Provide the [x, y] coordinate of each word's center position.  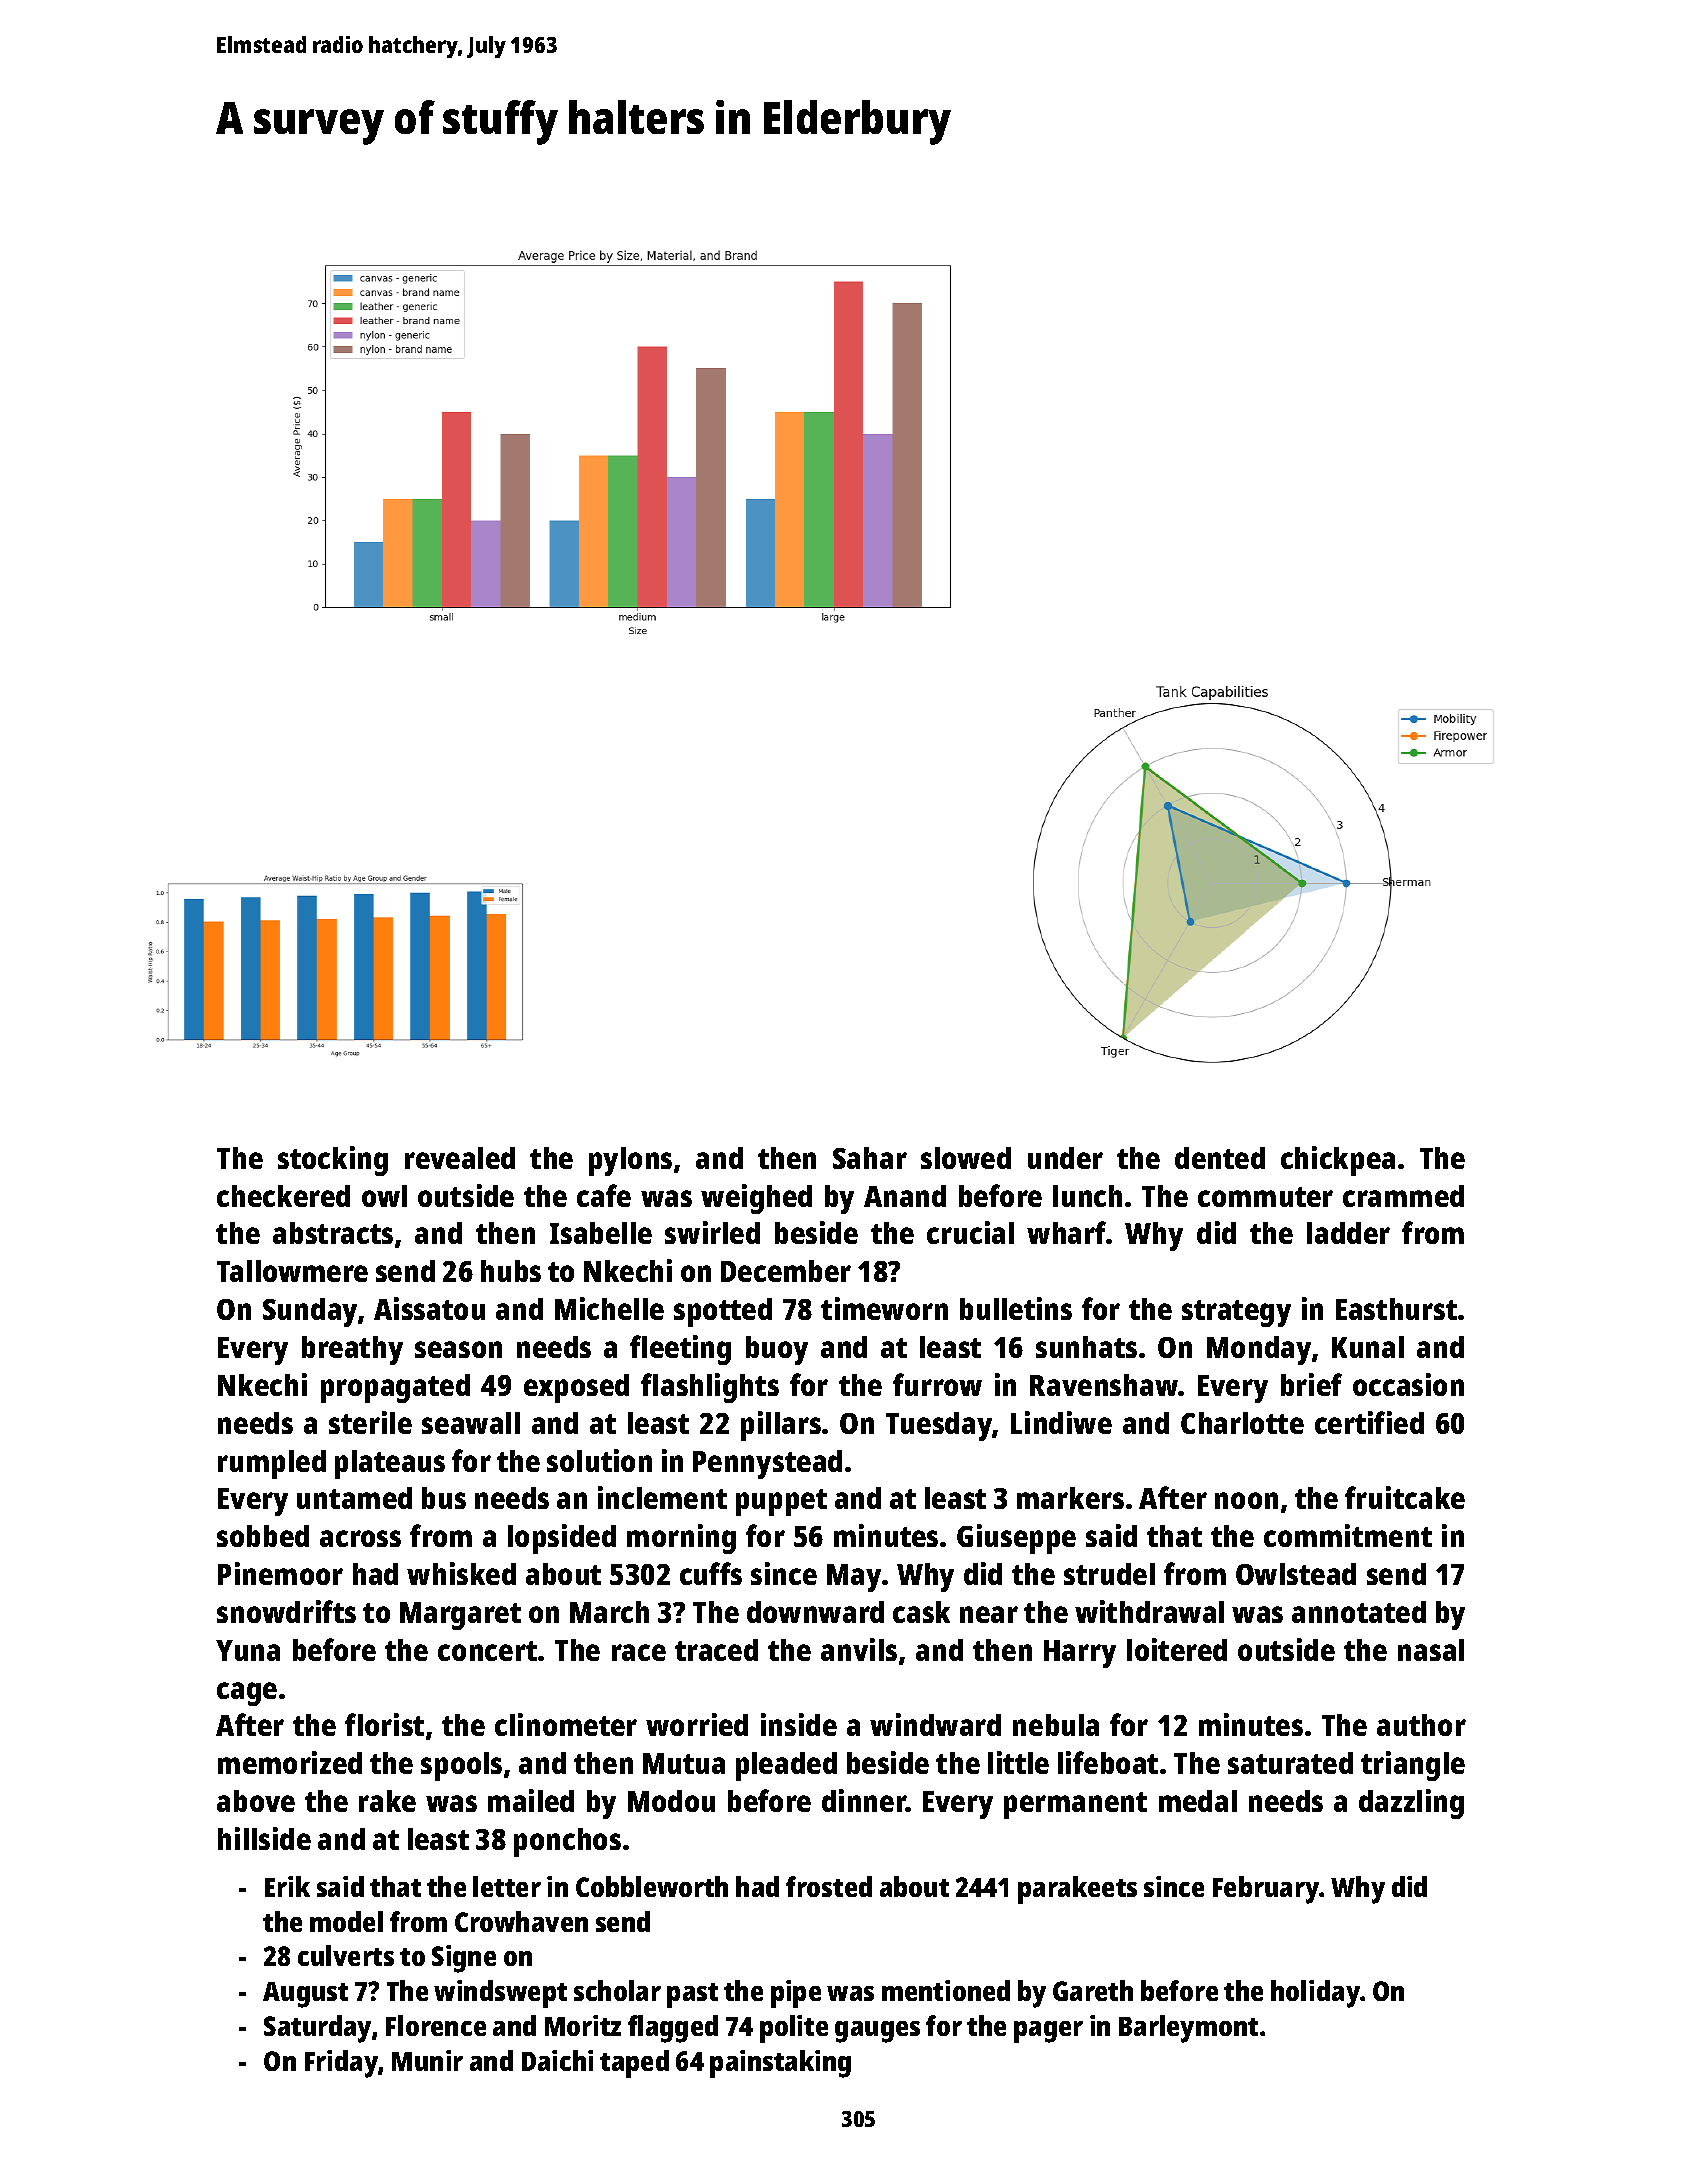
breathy [352, 1350]
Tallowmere [292, 1271]
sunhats [1086, 1347]
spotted [723, 1312]
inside [799, 1724]
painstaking [780, 2064]
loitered [1177, 1649]
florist [384, 1724]
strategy [1236, 1313]
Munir [427, 2060]
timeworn [884, 1308]
